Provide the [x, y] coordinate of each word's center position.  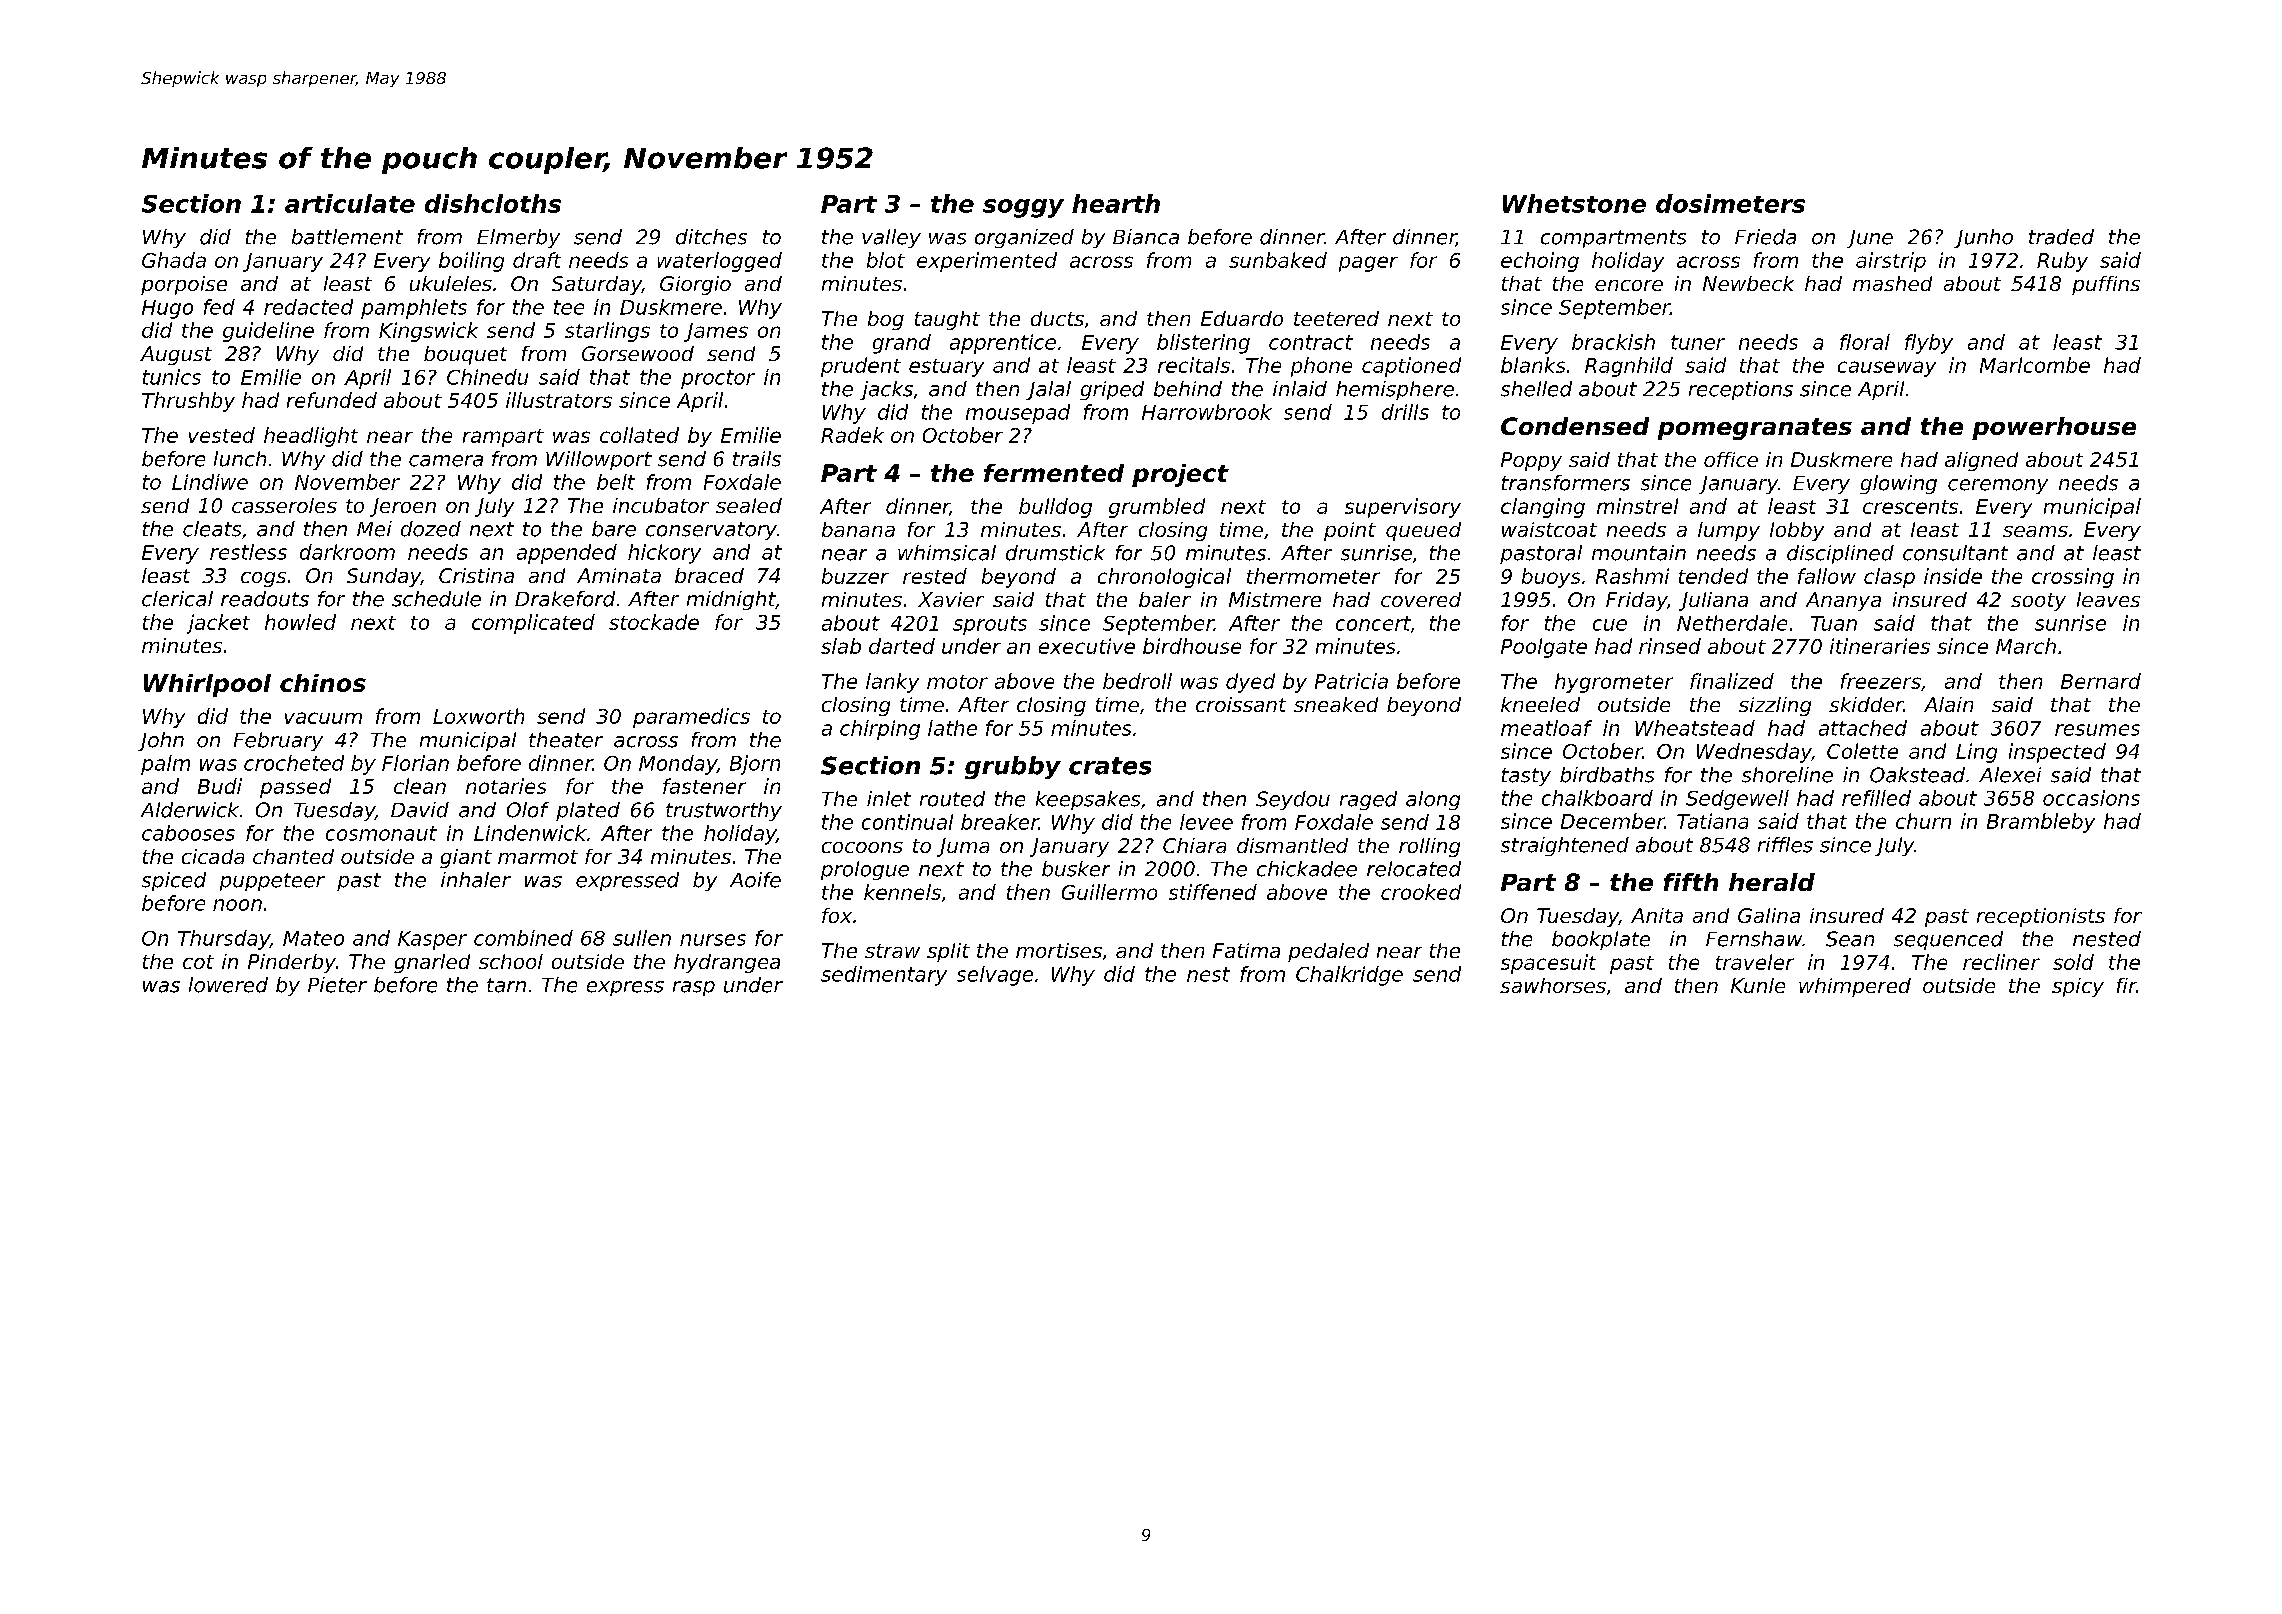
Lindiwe [210, 482]
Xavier [951, 599]
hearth [1116, 203]
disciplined [1840, 554]
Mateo [313, 938]
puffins [2106, 285]
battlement [347, 237]
